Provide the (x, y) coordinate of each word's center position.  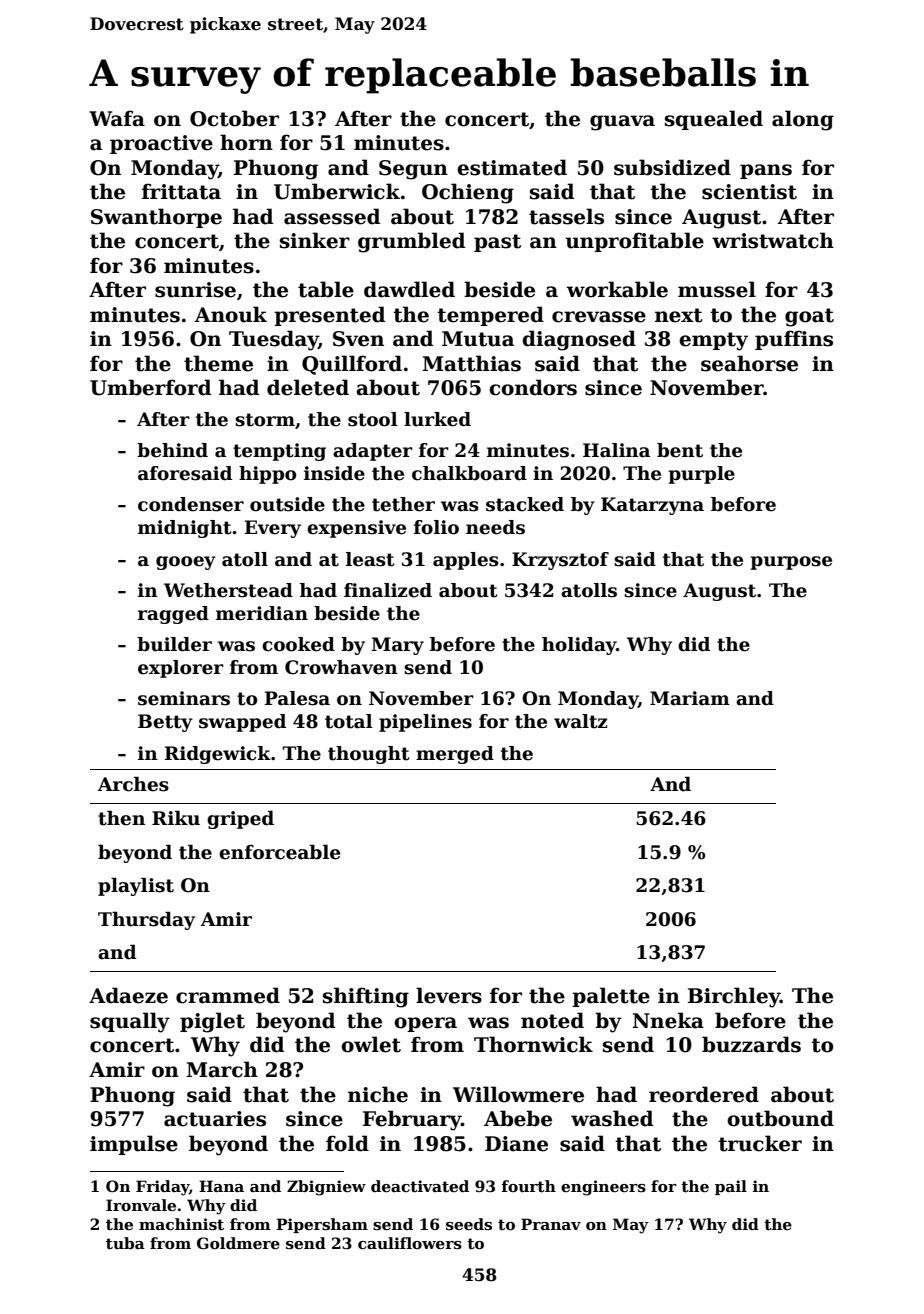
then (121, 818)
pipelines (425, 723)
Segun (413, 170)
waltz (580, 721)
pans (766, 171)
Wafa (117, 118)
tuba (125, 1243)
